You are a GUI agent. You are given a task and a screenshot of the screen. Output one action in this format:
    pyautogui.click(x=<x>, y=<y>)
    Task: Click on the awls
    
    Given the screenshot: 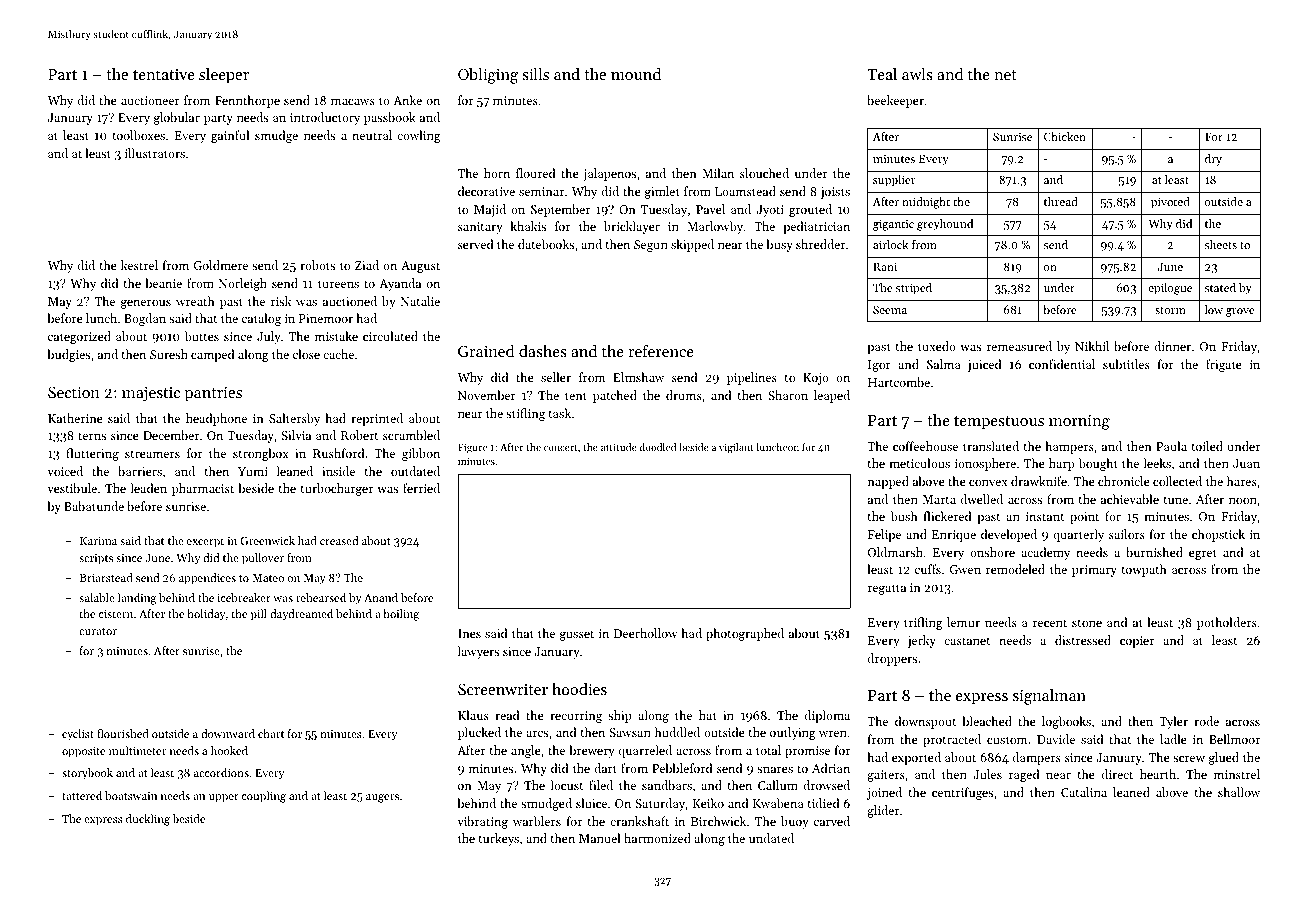 What is the action you would take?
    pyautogui.click(x=917, y=74)
